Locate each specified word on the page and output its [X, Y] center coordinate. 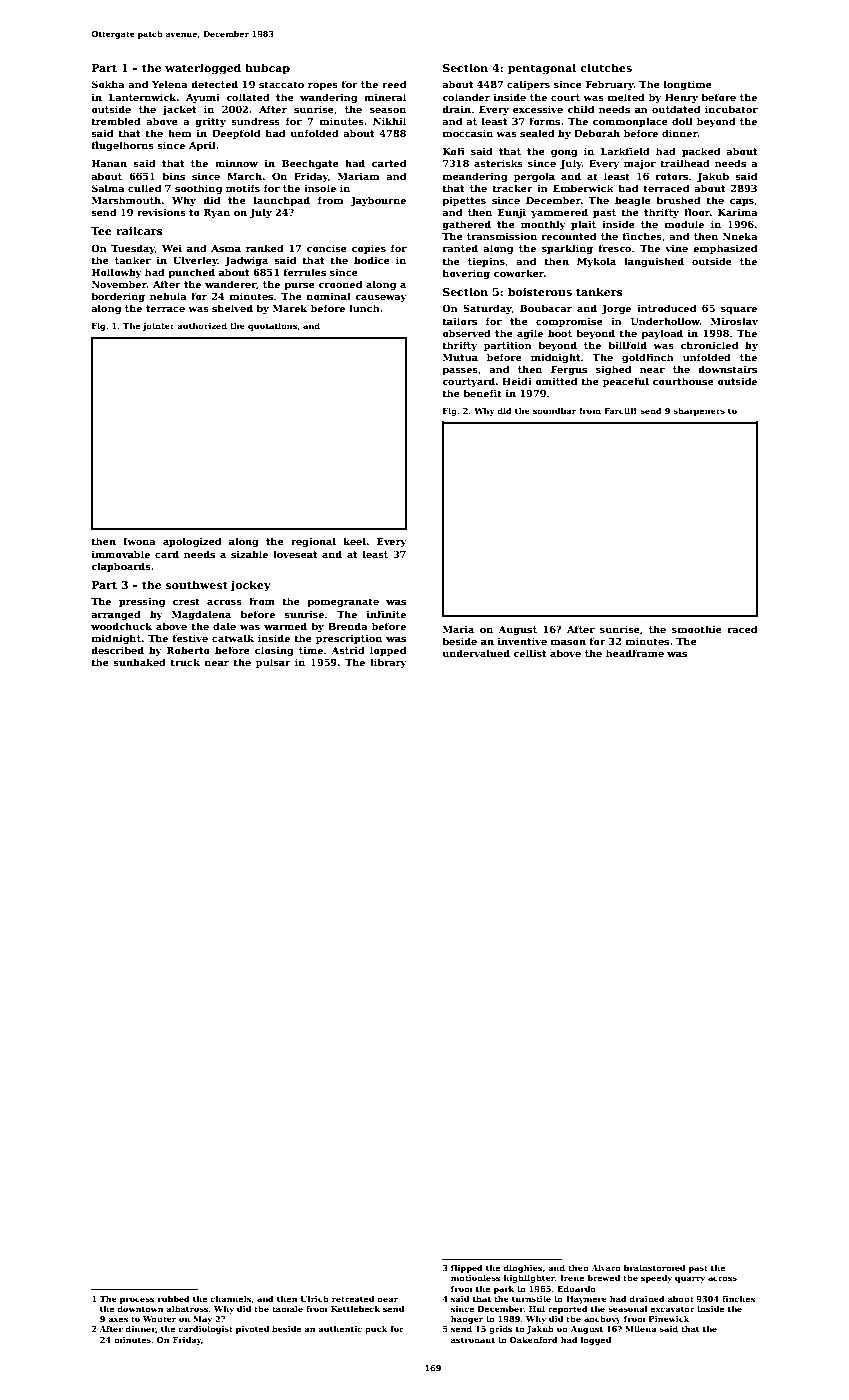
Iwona [139, 541]
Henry [681, 98]
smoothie [697, 629]
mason [568, 642]
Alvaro [606, 1267]
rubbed [173, 1298]
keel [355, 541]
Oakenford [534, 1339]
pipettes [464, 201]
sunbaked [139, 662]
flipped [467, 1268]
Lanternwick [143, 97]
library [388, 663]
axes [118, 1319]
